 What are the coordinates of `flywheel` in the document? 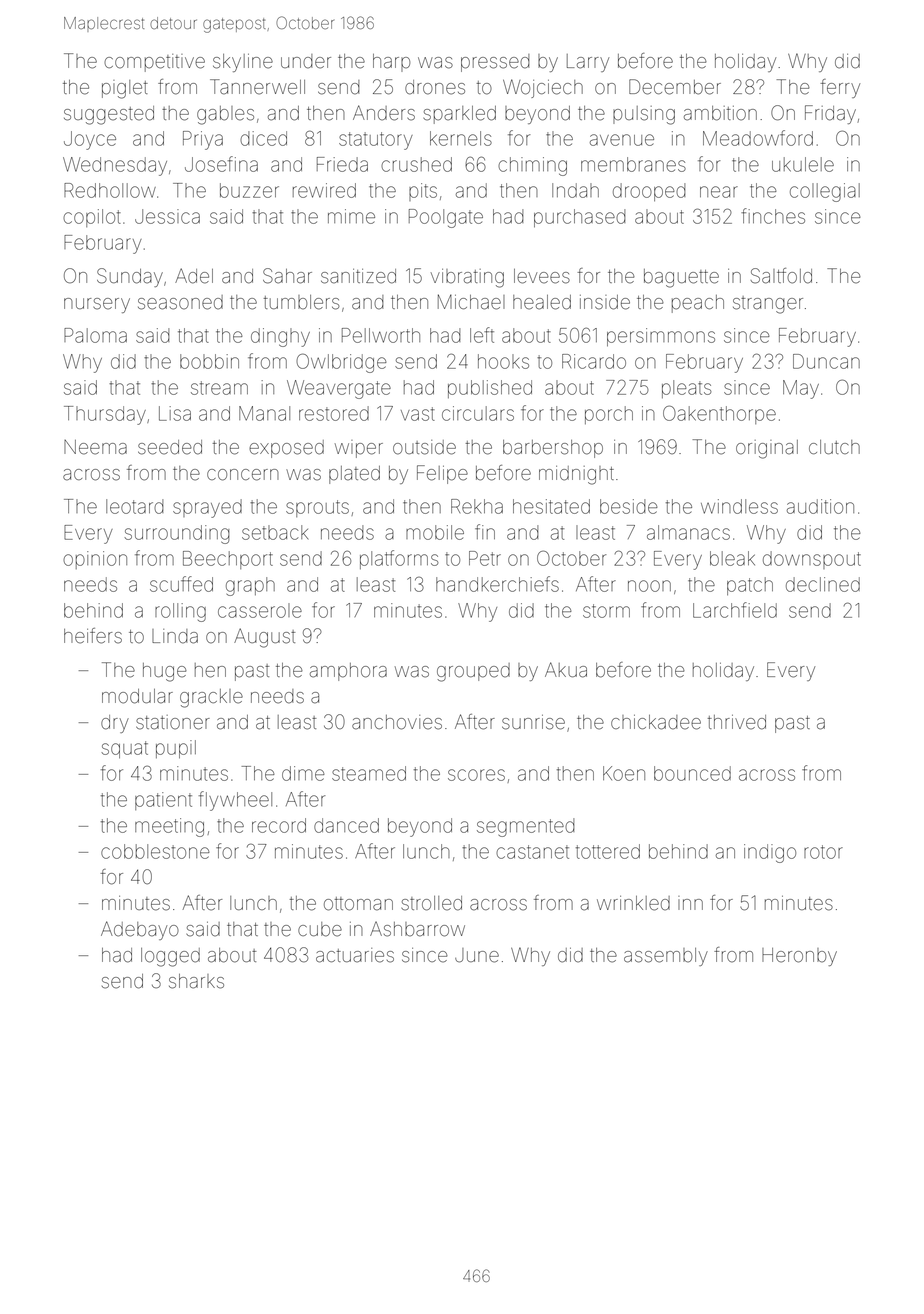 It's located at (235, 801).
